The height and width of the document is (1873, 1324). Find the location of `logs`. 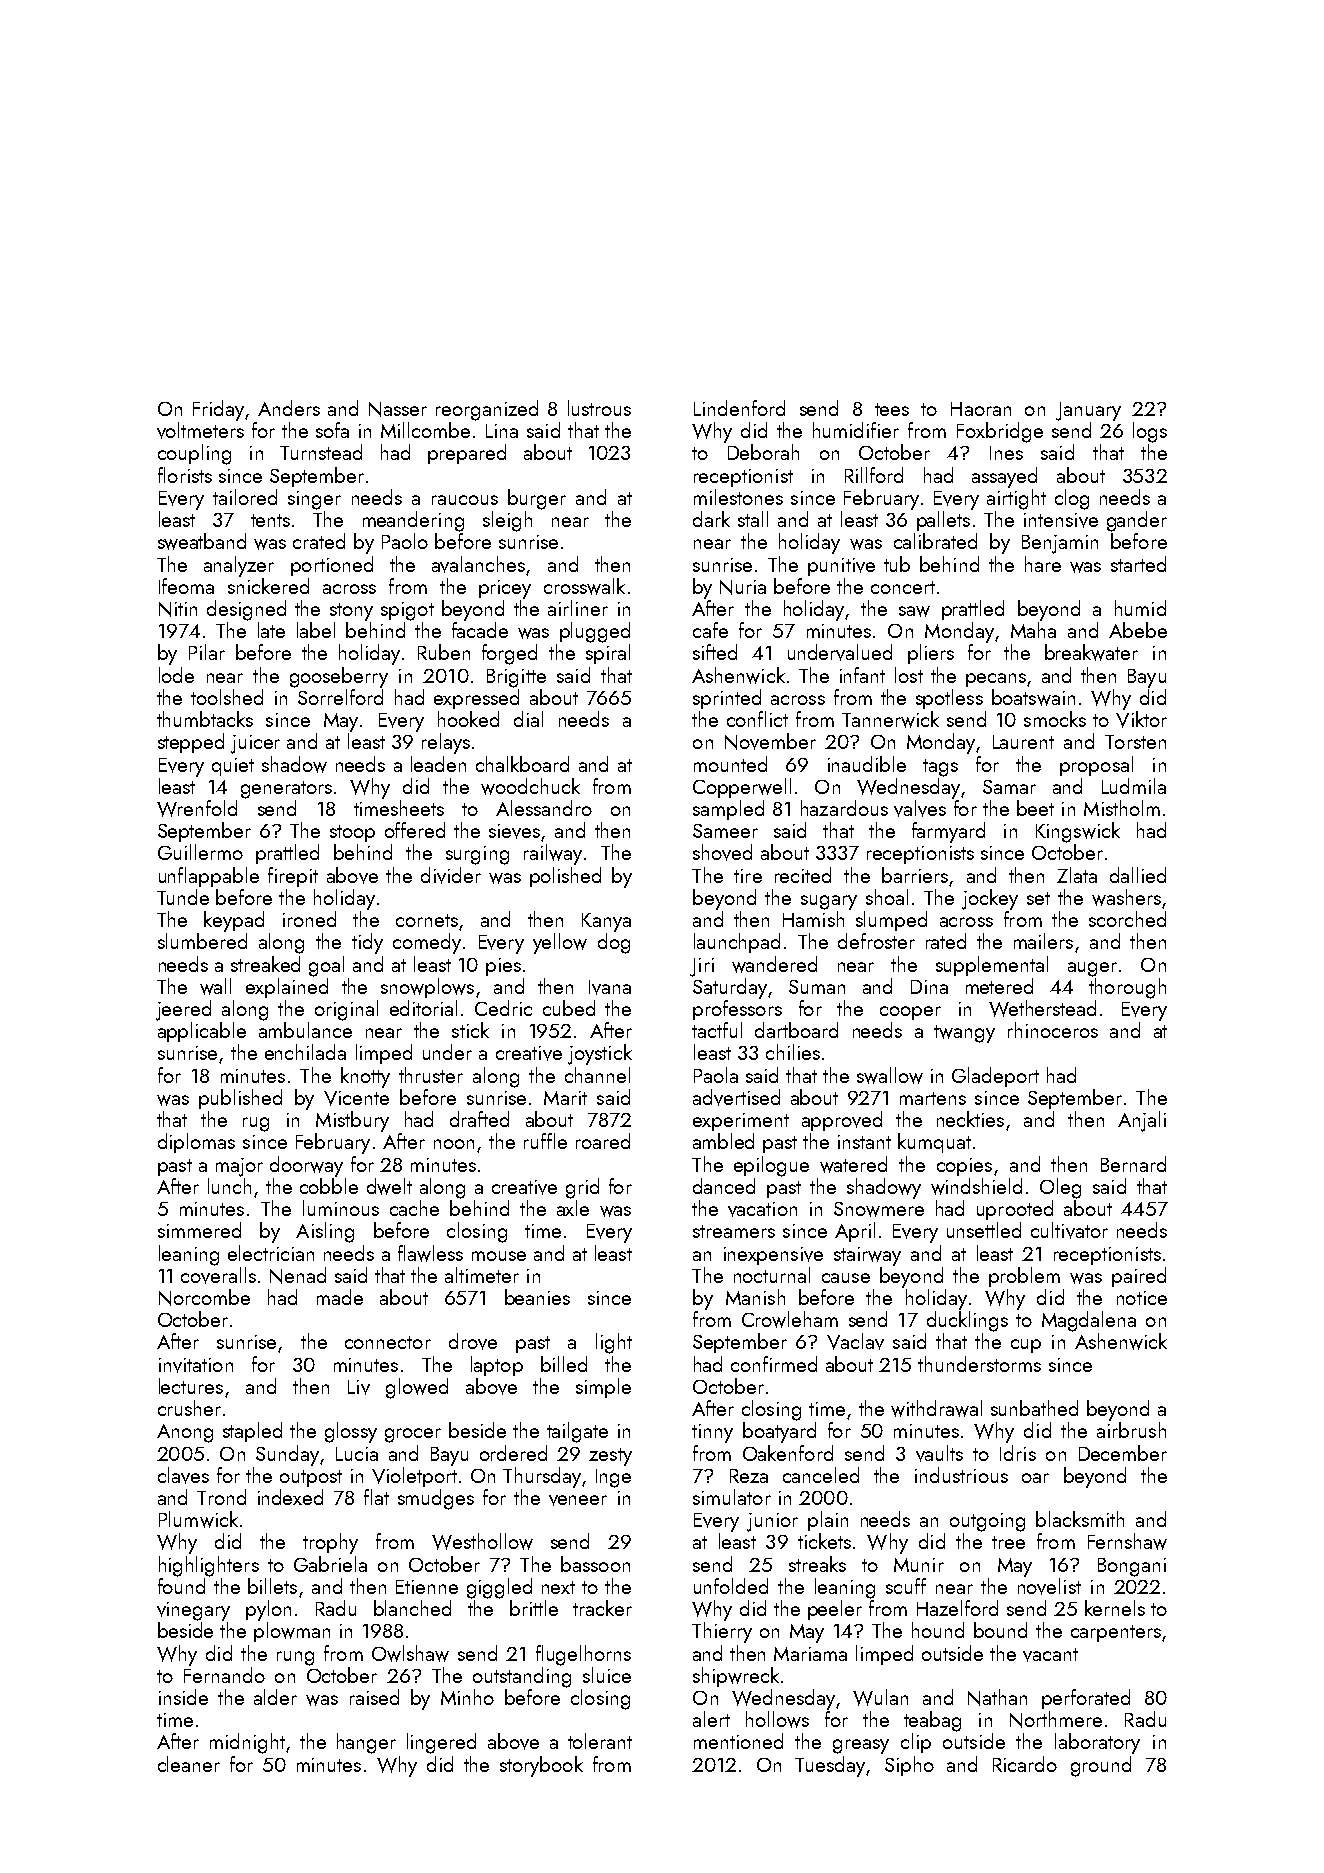

logs is located at coordinates (1150, 432).
